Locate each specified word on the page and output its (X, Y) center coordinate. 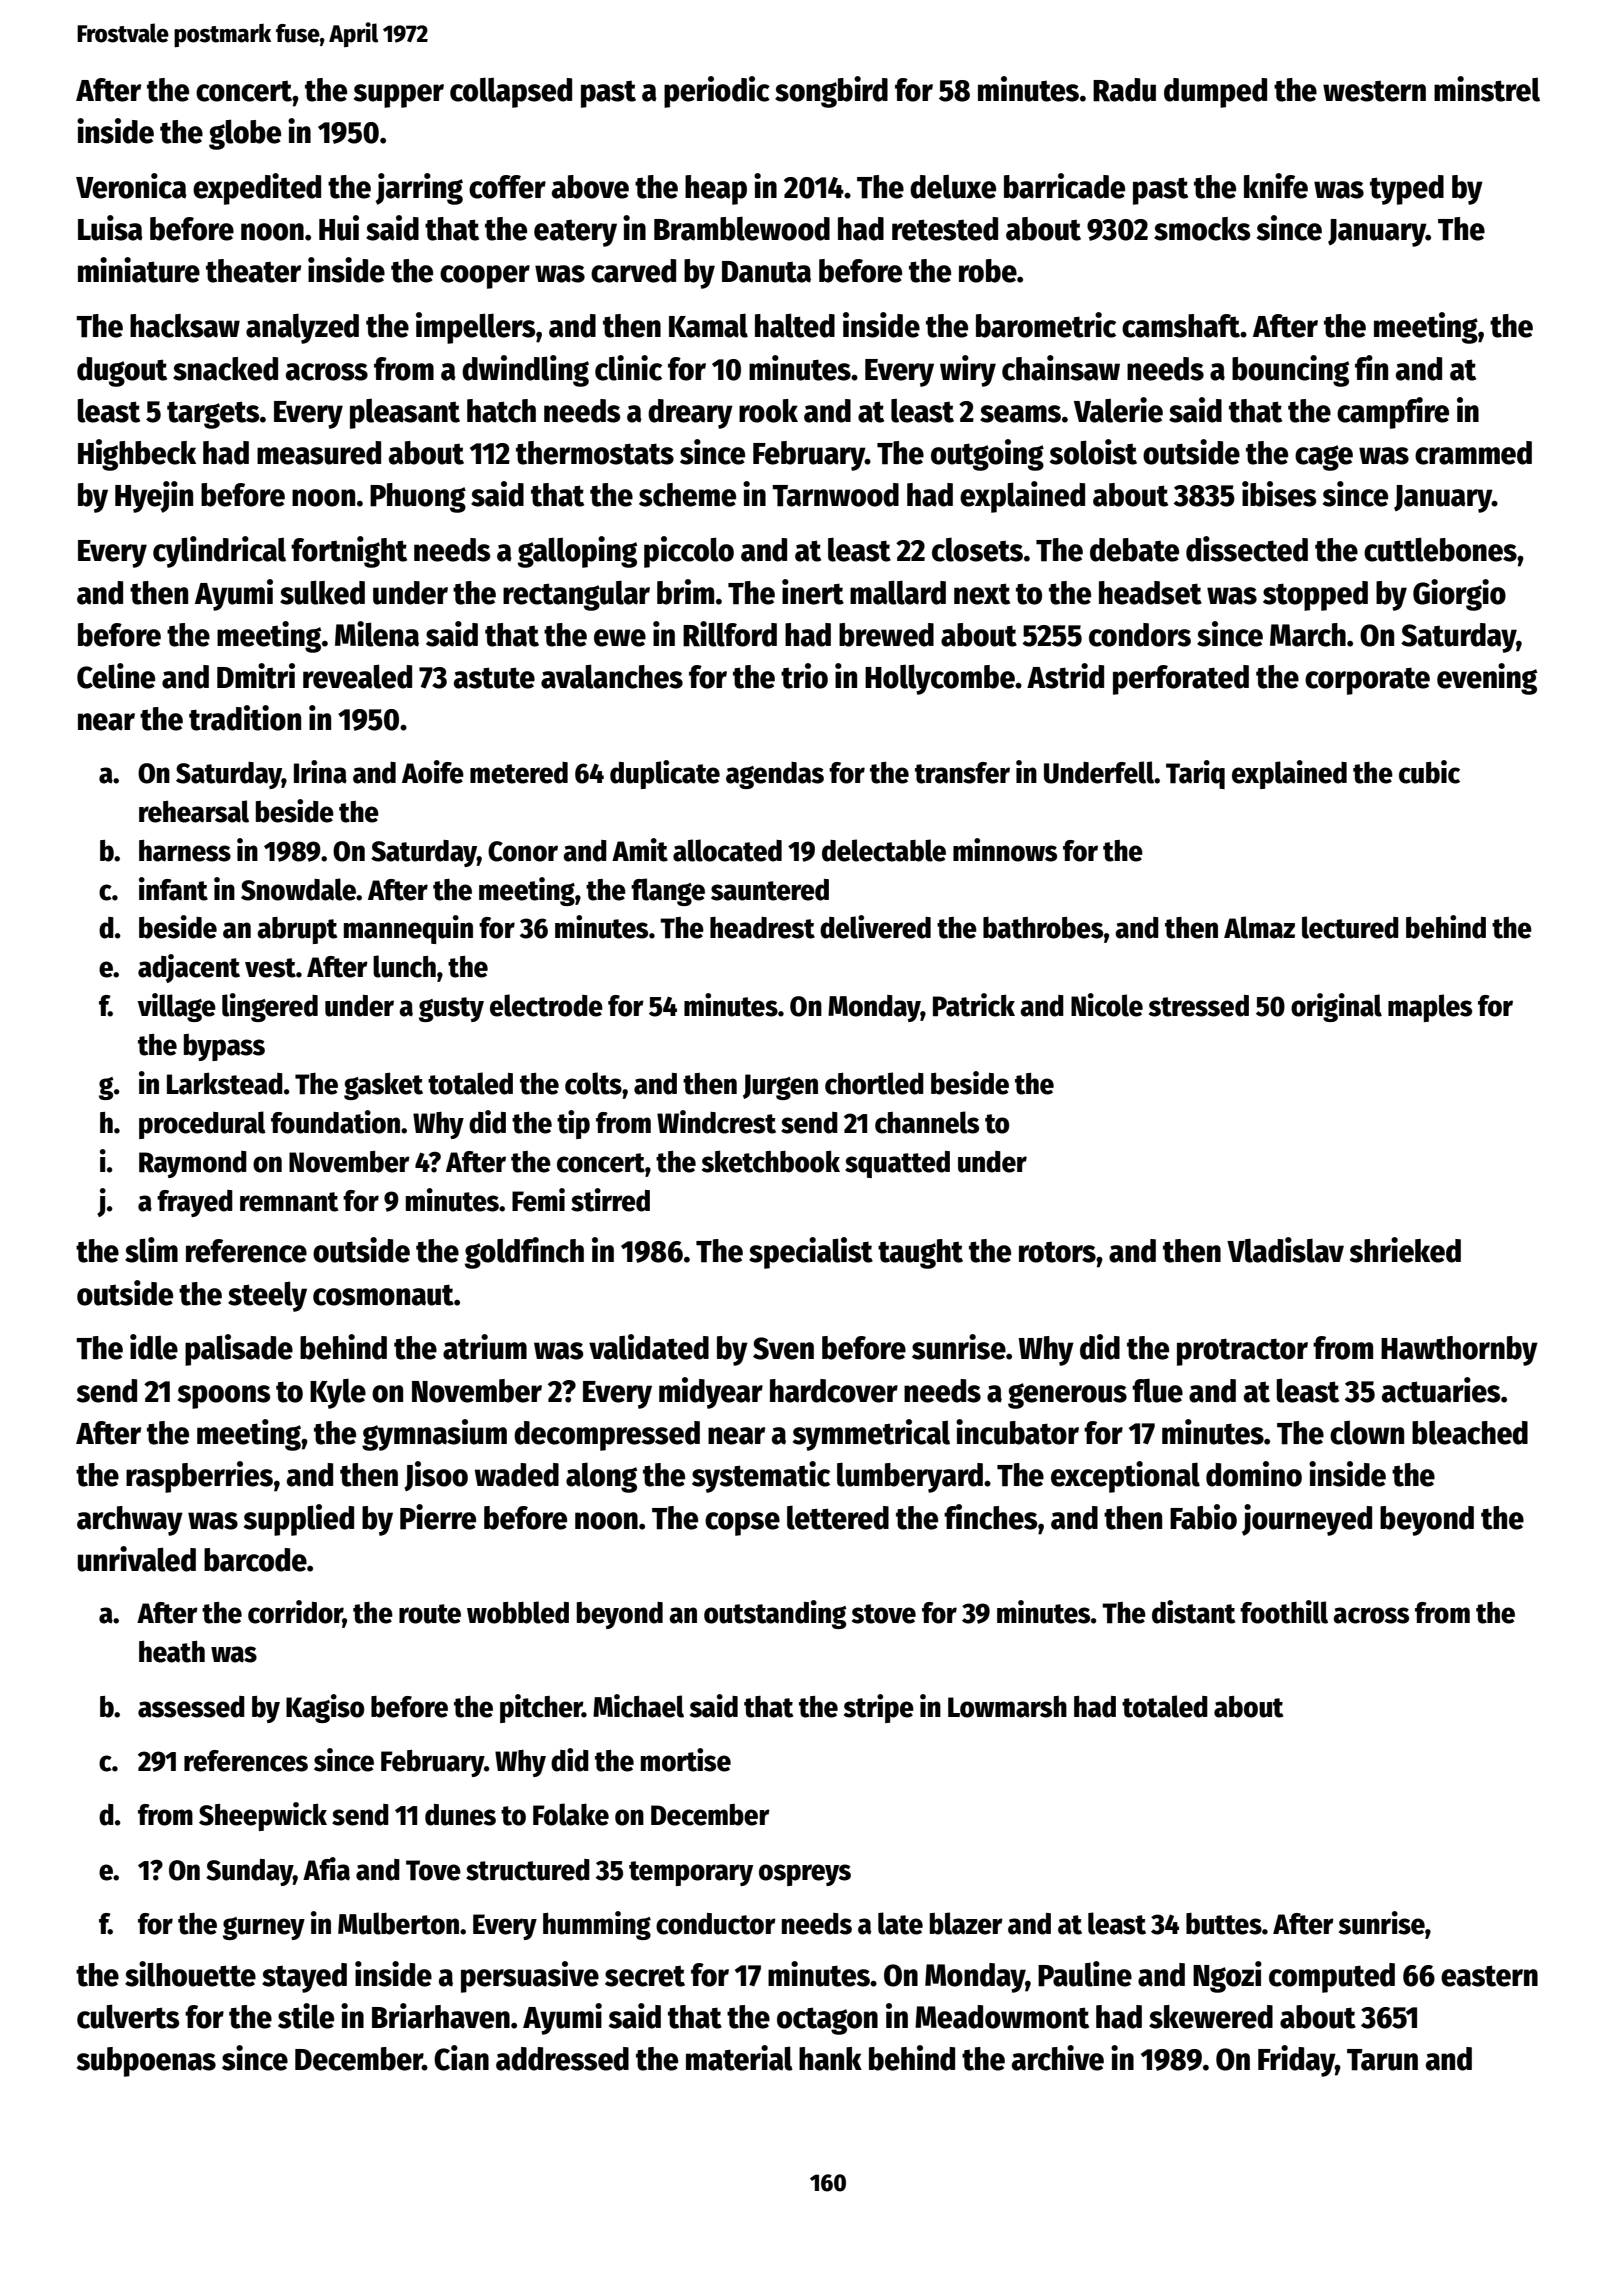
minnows (1005, 850)
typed (1407, 190)
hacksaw (185, 326)
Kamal (708, 325)
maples (1430, 1008)
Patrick (974, 1005)
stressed (1199, 1006)
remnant (289, 1202)
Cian (461, 2058)
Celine (116, 676)
